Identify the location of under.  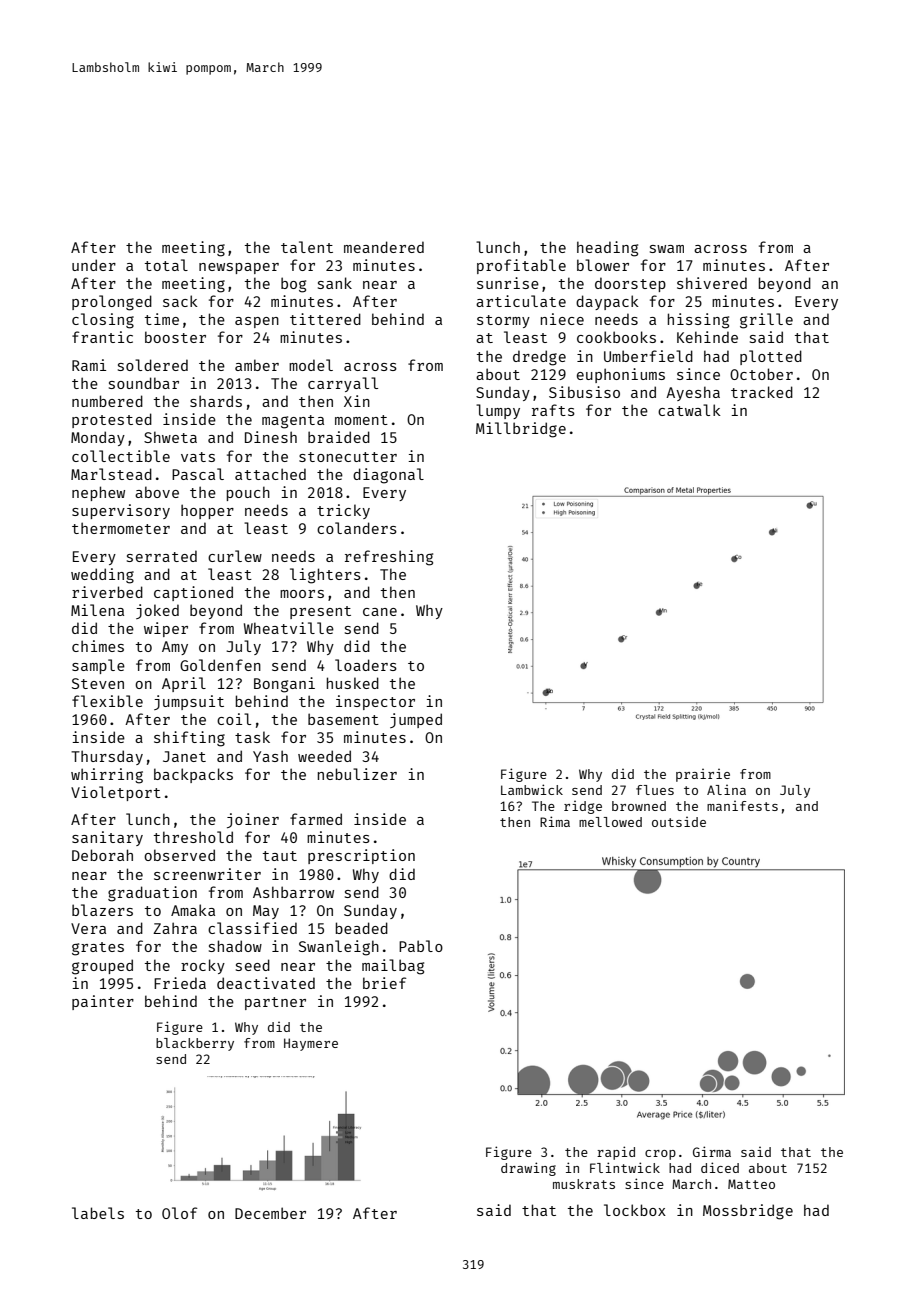
(94, 265).
